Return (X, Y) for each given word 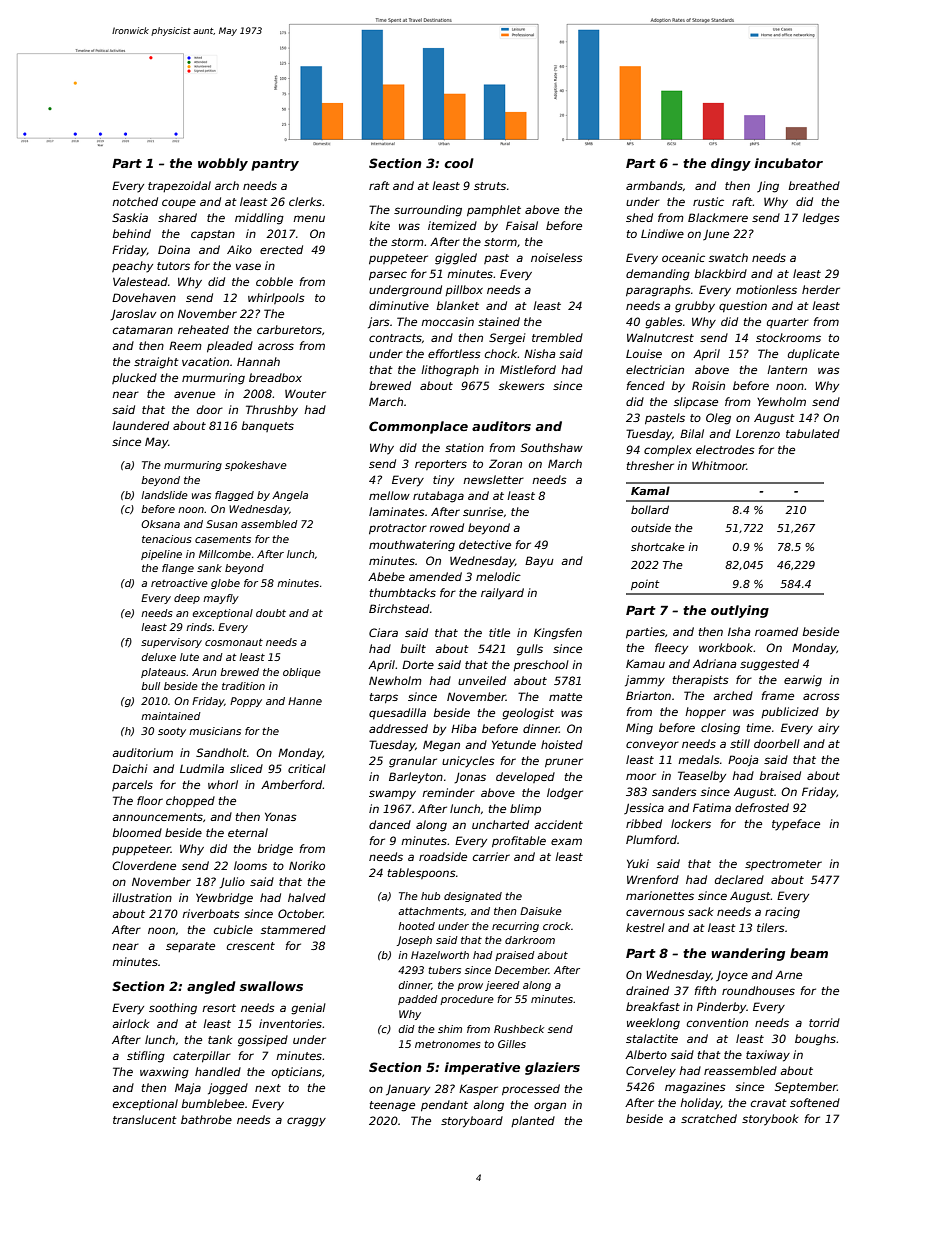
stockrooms (788, 337)
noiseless (557, 257)
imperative (482, 1068)
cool (459, 163)
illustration (142, 897)
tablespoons (422, 873)
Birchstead (399, 608)
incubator (788, 163)
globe (225, 584)
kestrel (645, 927)
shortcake (658, 546)
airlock (130, 1023)
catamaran (143, 330)
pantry (275, 165)
